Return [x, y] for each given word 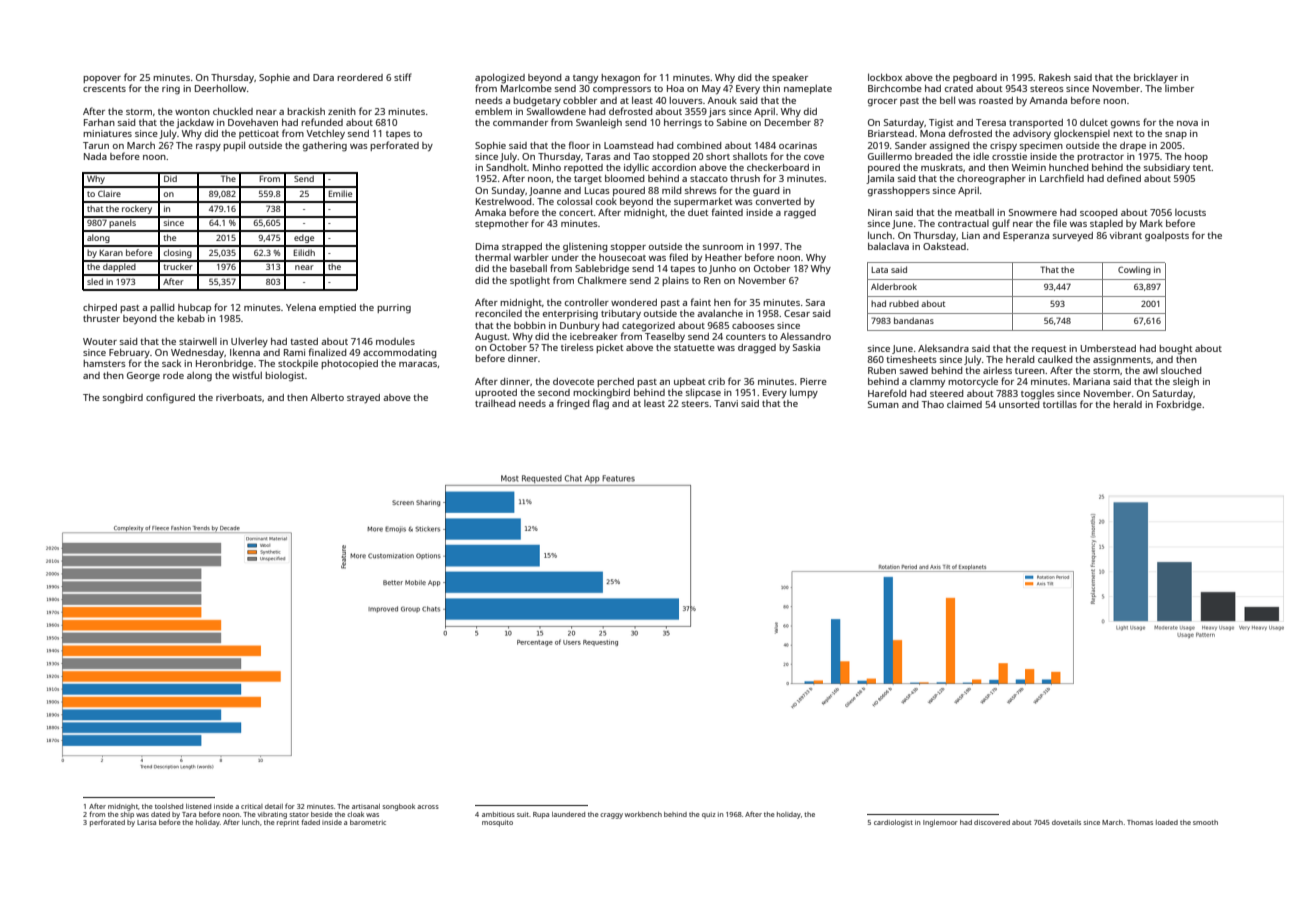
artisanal [366, 806]
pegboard [975, 79]
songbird [123, 399]
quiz [709, 815]
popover [102, 79]
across [428, 807]
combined [699, 145]
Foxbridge [1179, 406]
